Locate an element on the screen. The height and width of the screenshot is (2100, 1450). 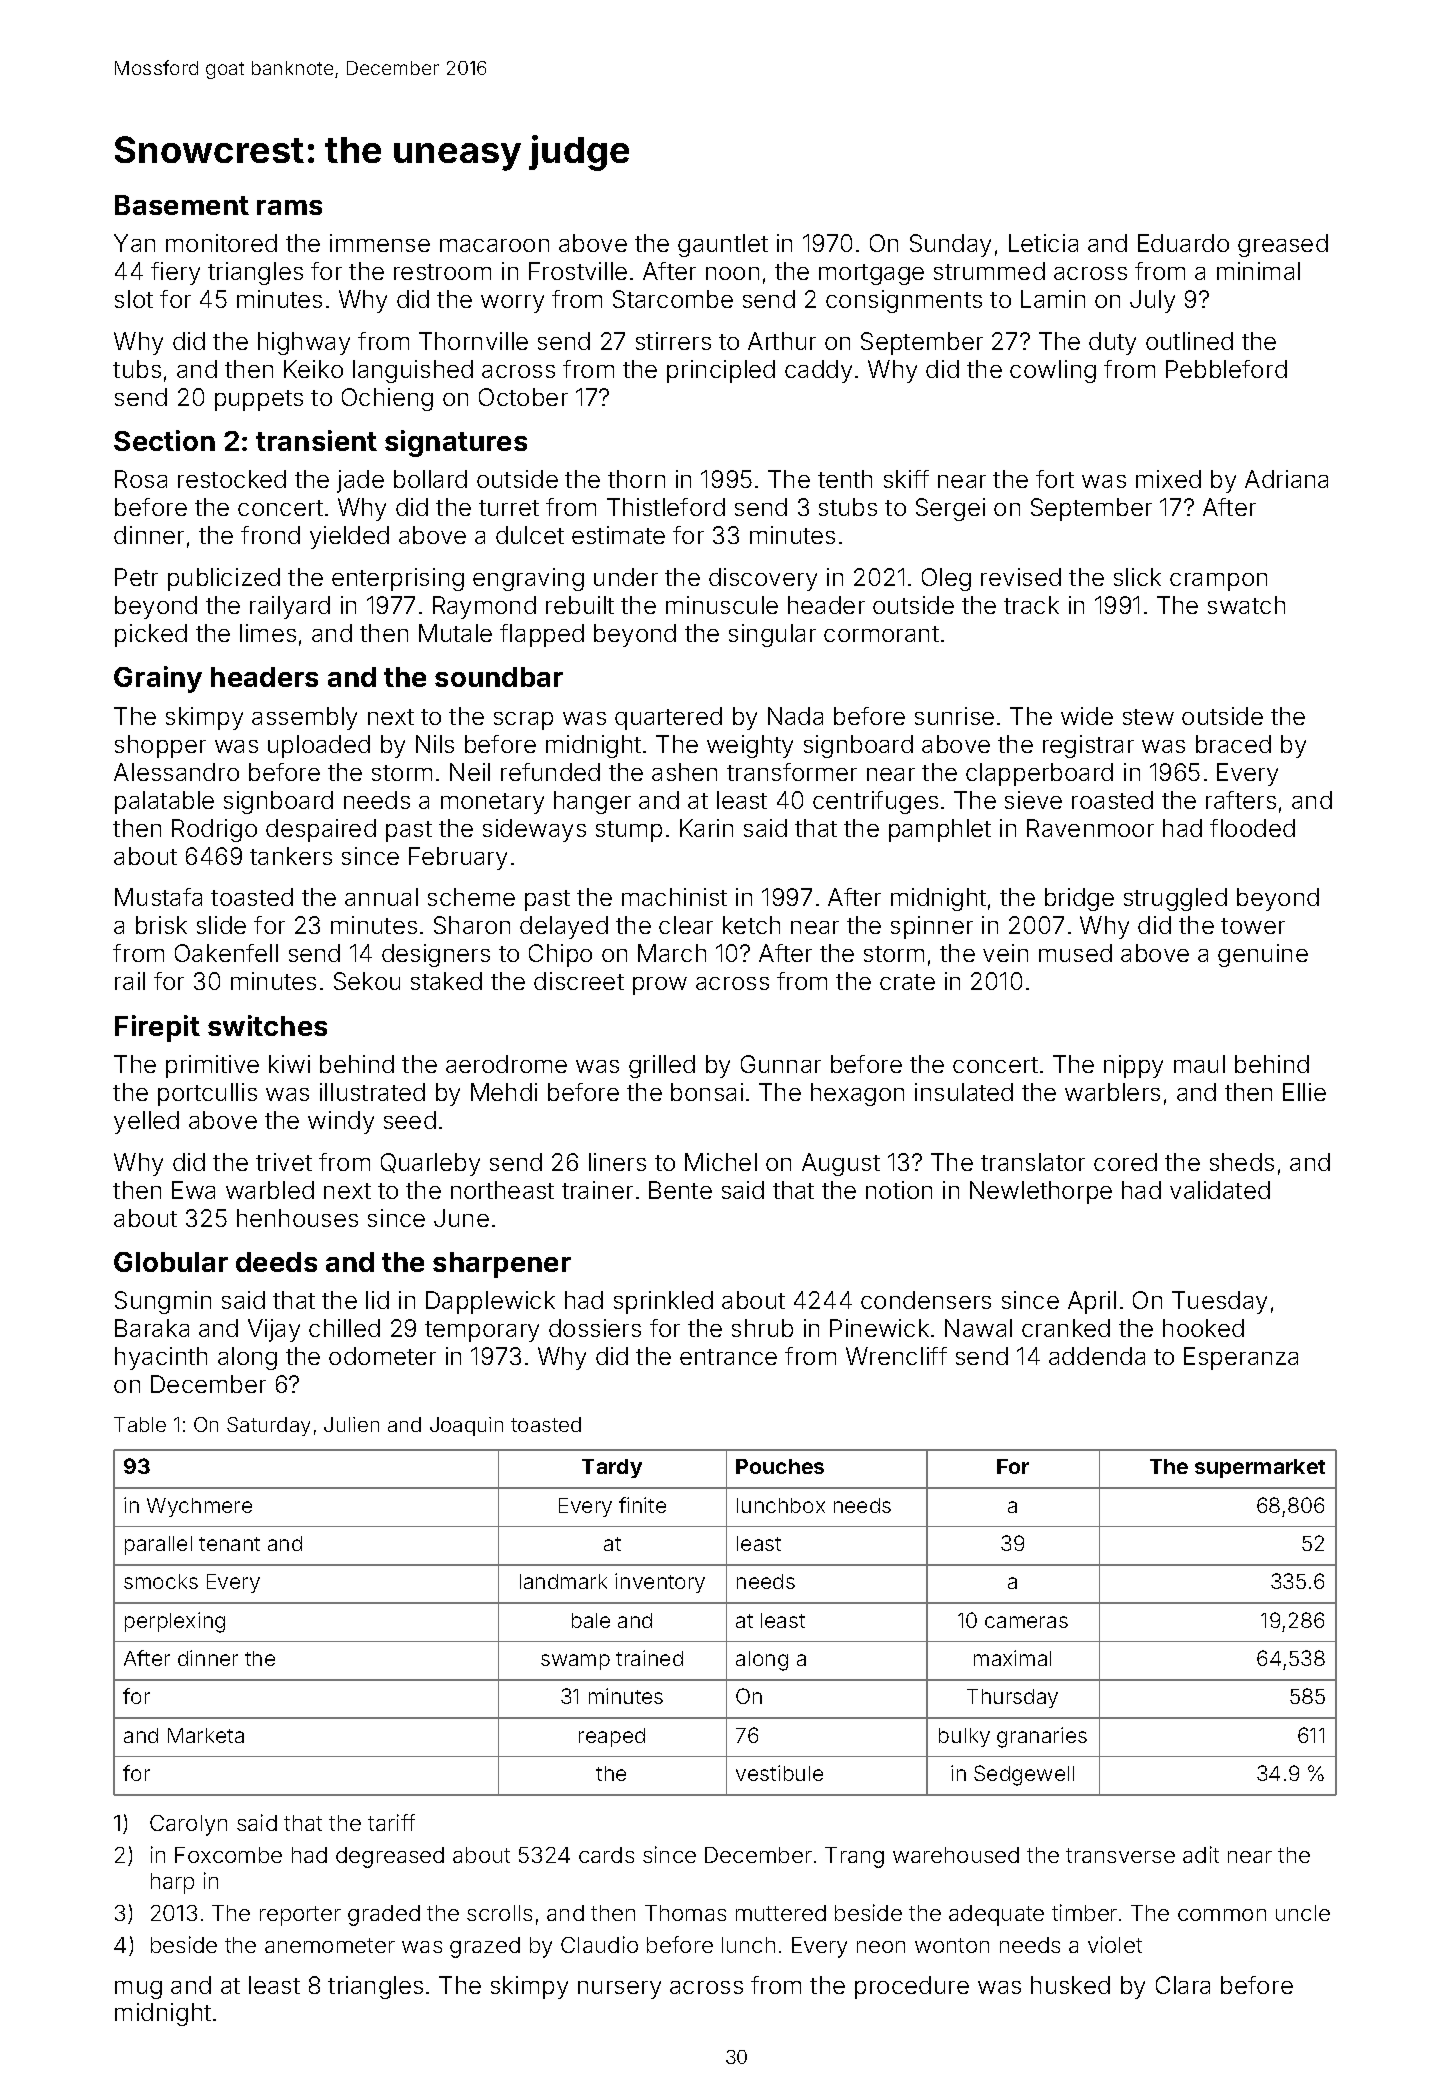
mortgage is located at coordinates (871, 274).
